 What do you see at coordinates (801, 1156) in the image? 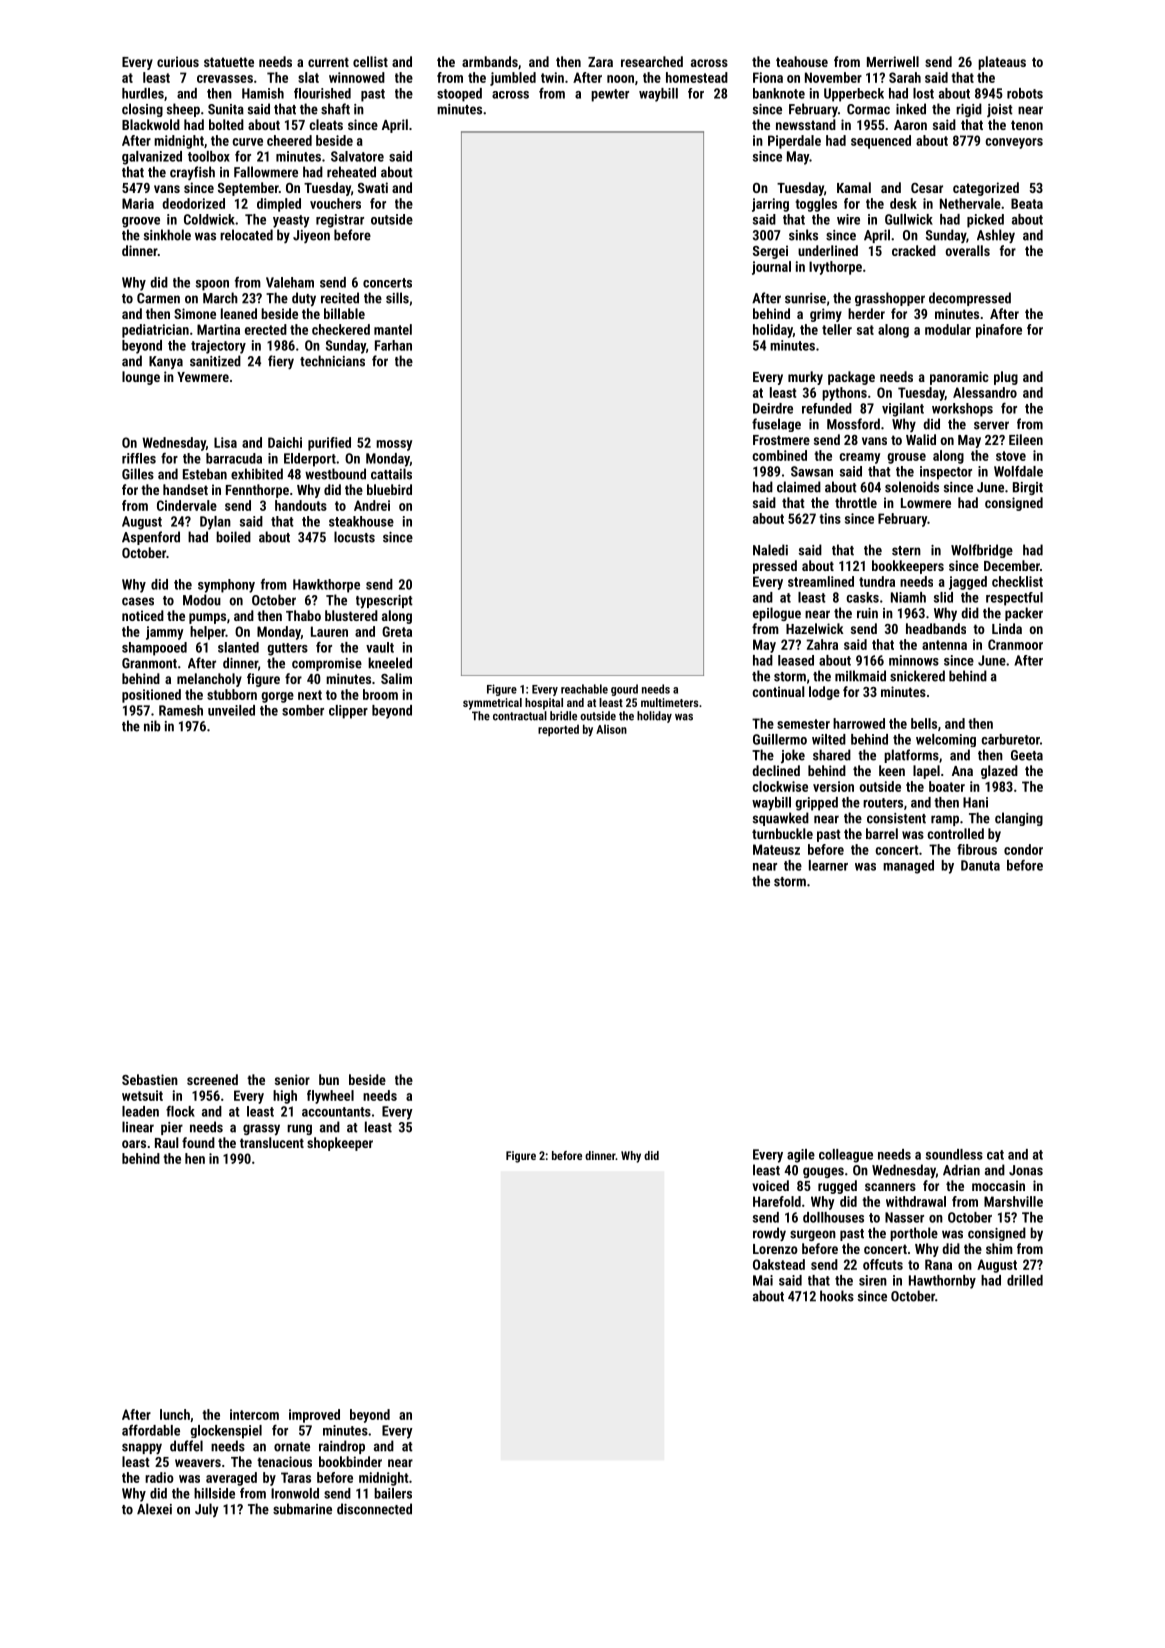
I see `agile` at bounding box center [801, 1156].
